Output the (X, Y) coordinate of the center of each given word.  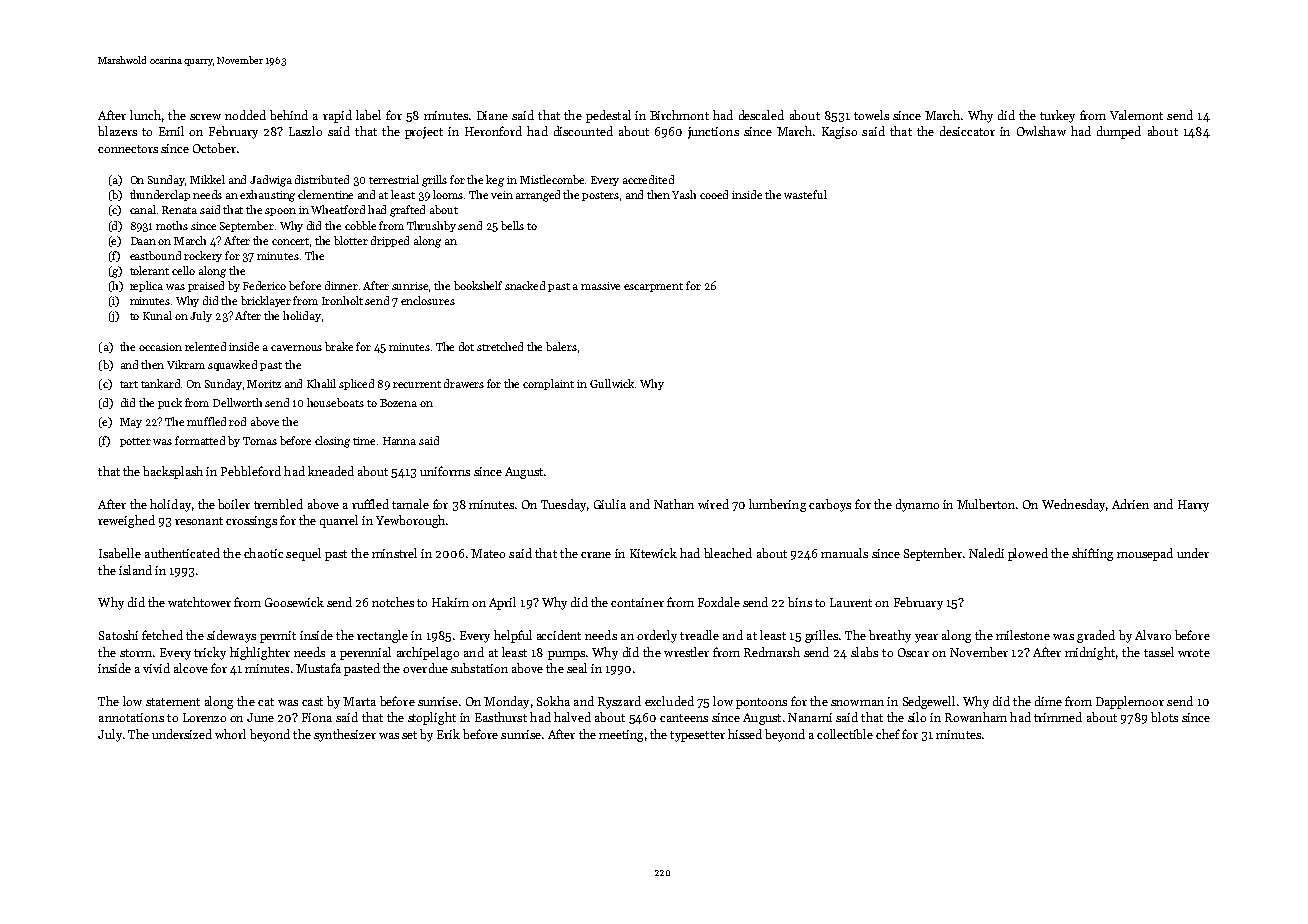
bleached (728, 553)
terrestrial (394, 179)
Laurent (851, 602)
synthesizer (345, 735)
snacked (525, 285)
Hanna (399, 441)
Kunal (157, 315)
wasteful (805, 194)
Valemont (1136, 115)
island (135, 570)
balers (561, 346)
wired (713, 504)
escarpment (653, 287)
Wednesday (1073, 505)
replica (146, 286)
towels (871, 115)
